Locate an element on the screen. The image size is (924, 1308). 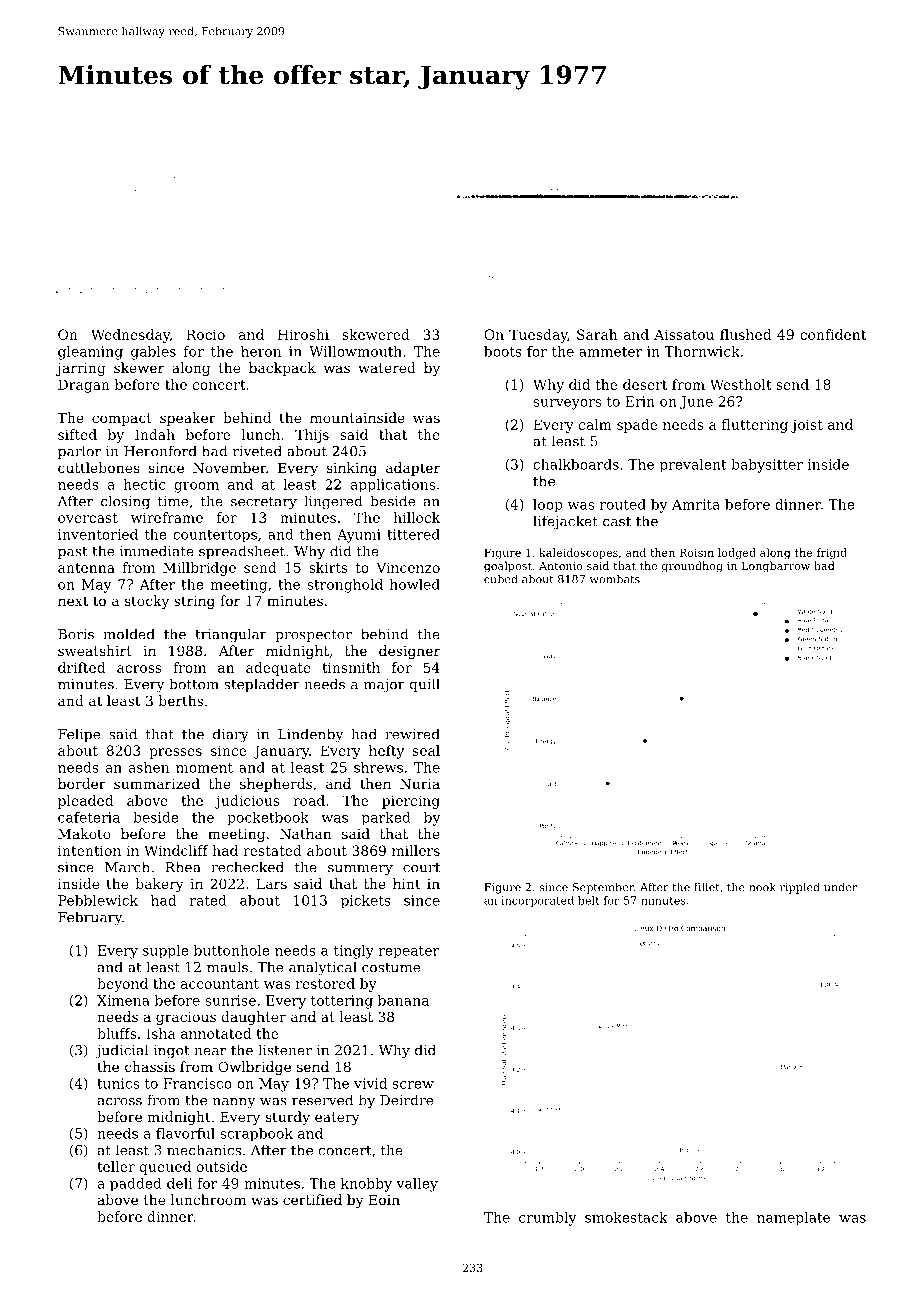
moment is located at coordinates (204, 768).
